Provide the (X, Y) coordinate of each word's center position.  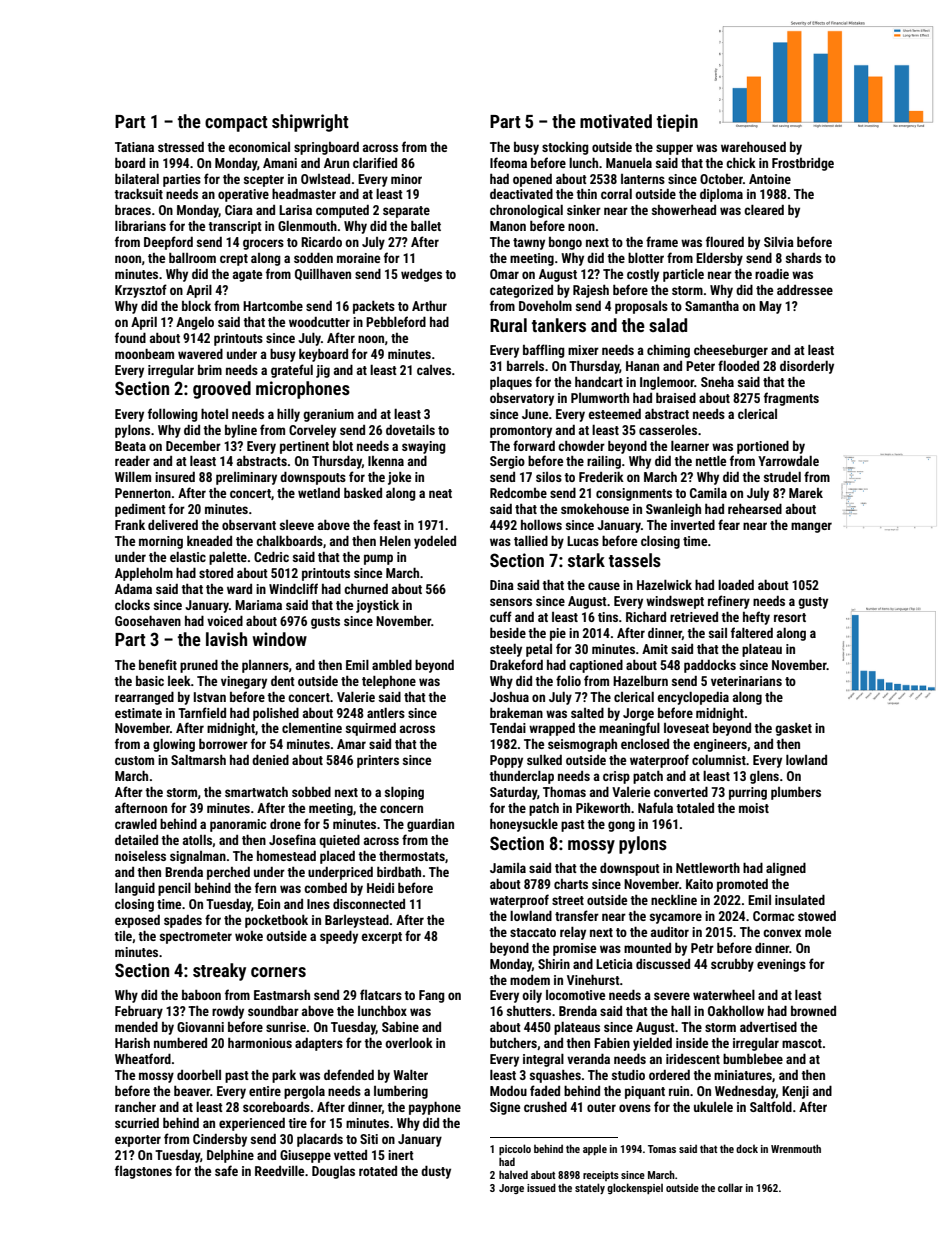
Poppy (506, 761)
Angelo (195, 323)
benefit (158, 664)
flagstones (143, 1172)
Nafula (655, 807)
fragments (791, 399)
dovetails (410, 430)
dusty (436, 1172)
